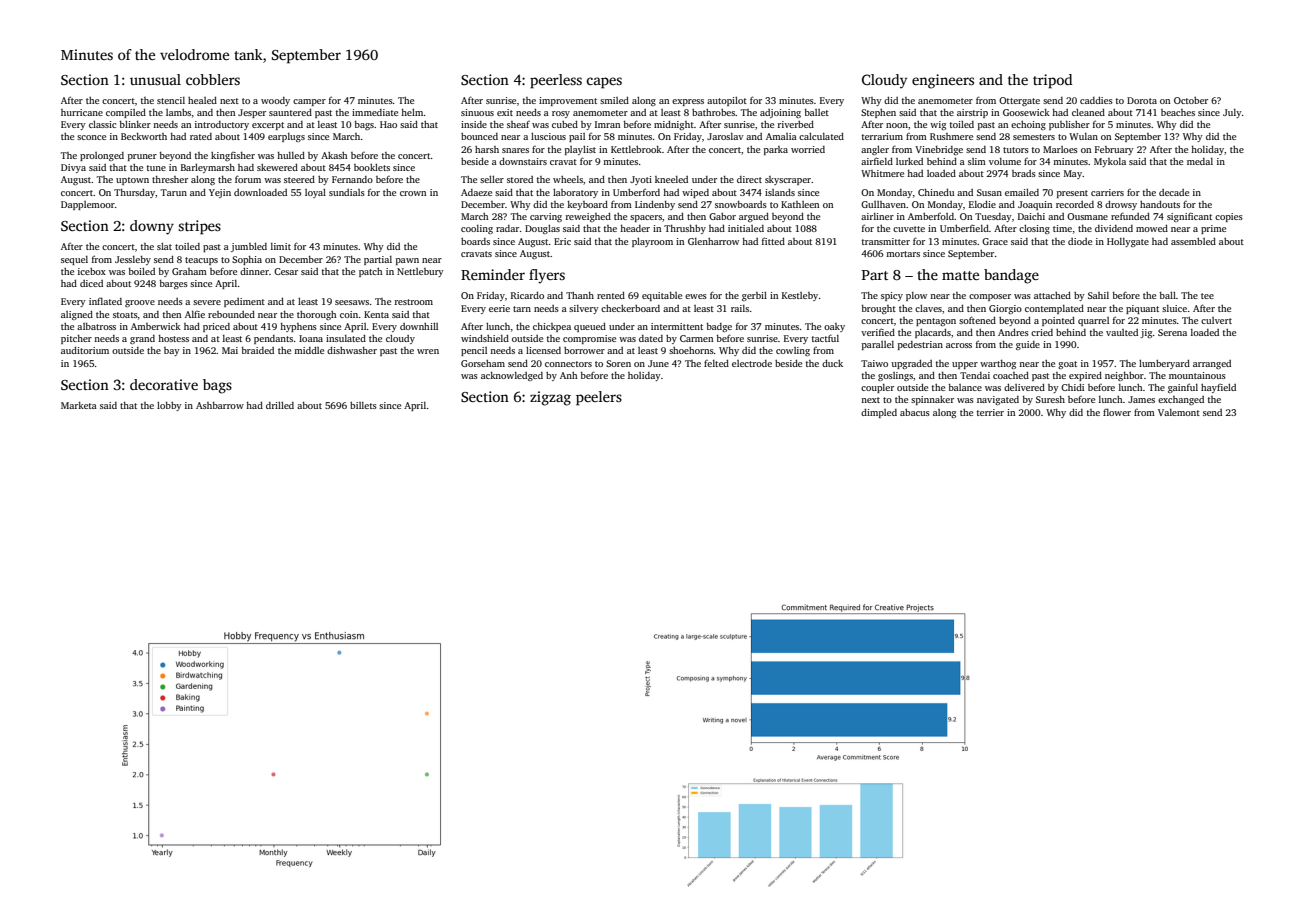 This image has width=1308, height=924. I want to click on peerless, so click(556, 81).
